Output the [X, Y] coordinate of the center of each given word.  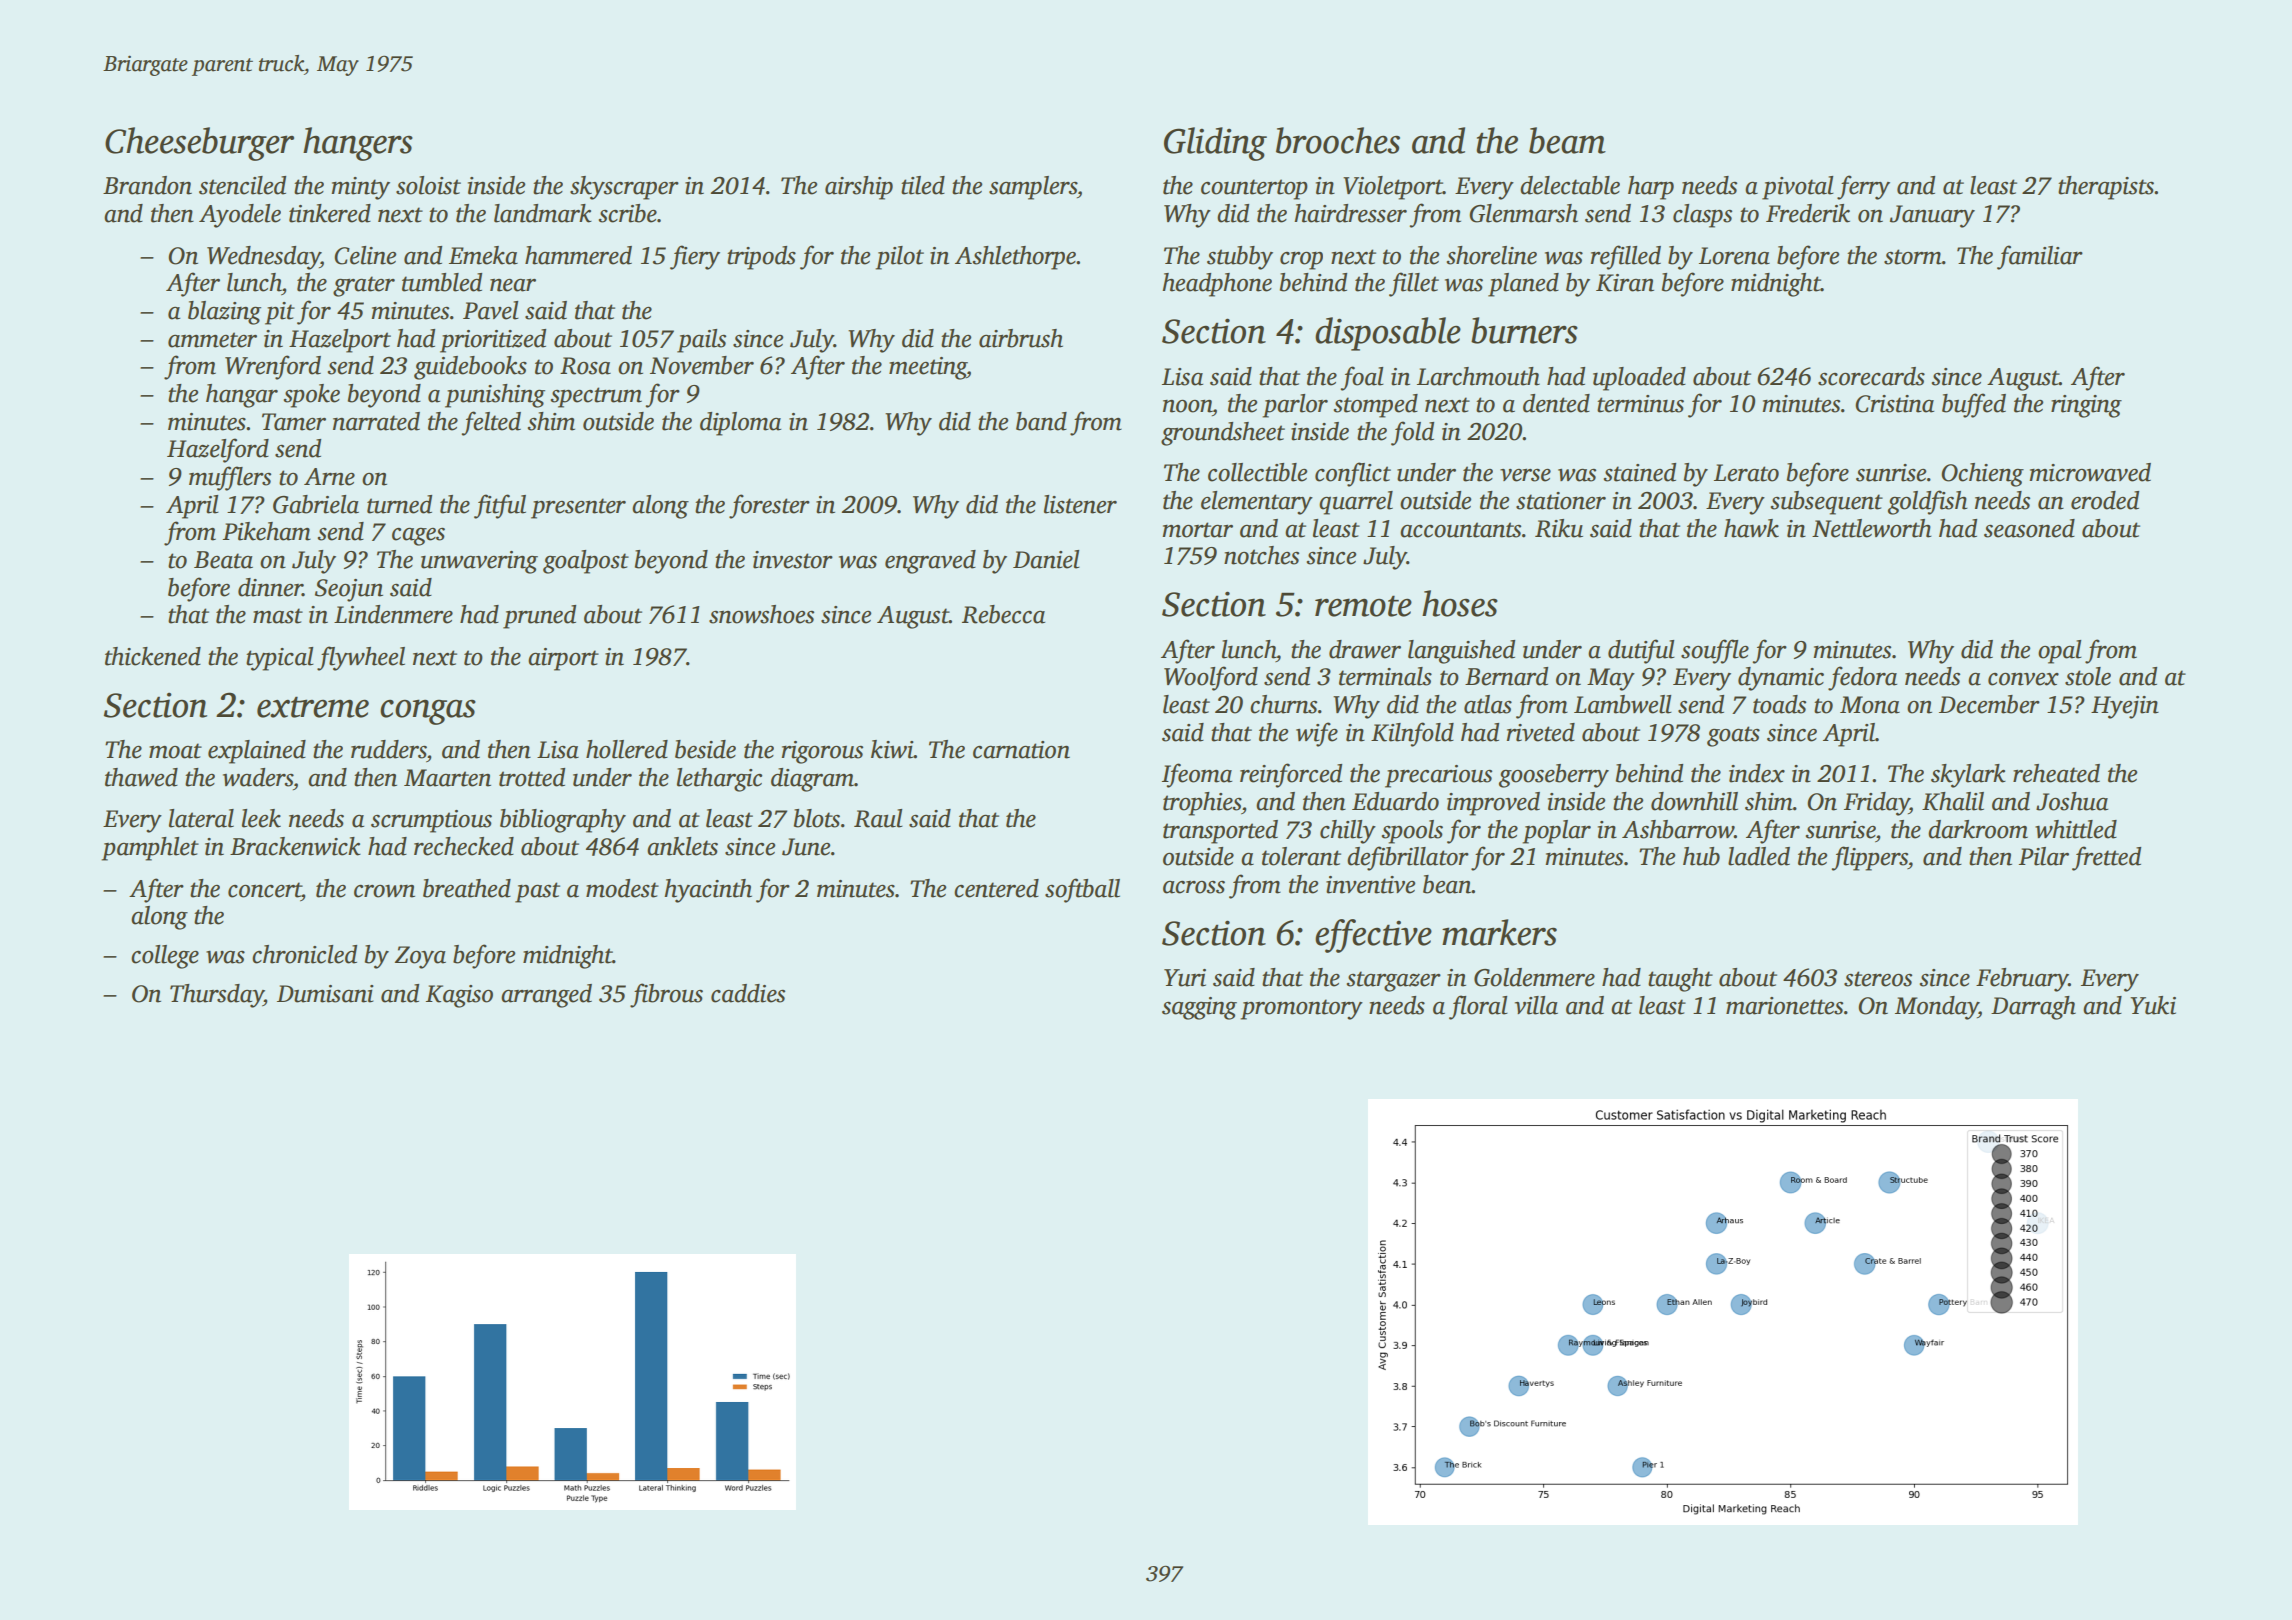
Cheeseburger [199, 144]
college [165, 957]
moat [175, 751]
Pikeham [267, 531]
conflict [1353, 474]
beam [1567, 140]
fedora [1862, 678]
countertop [1254, 189]
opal [2060, 652]
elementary [1257, 503]
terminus [1640, 404]
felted [491, 423]
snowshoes [761, 614]
